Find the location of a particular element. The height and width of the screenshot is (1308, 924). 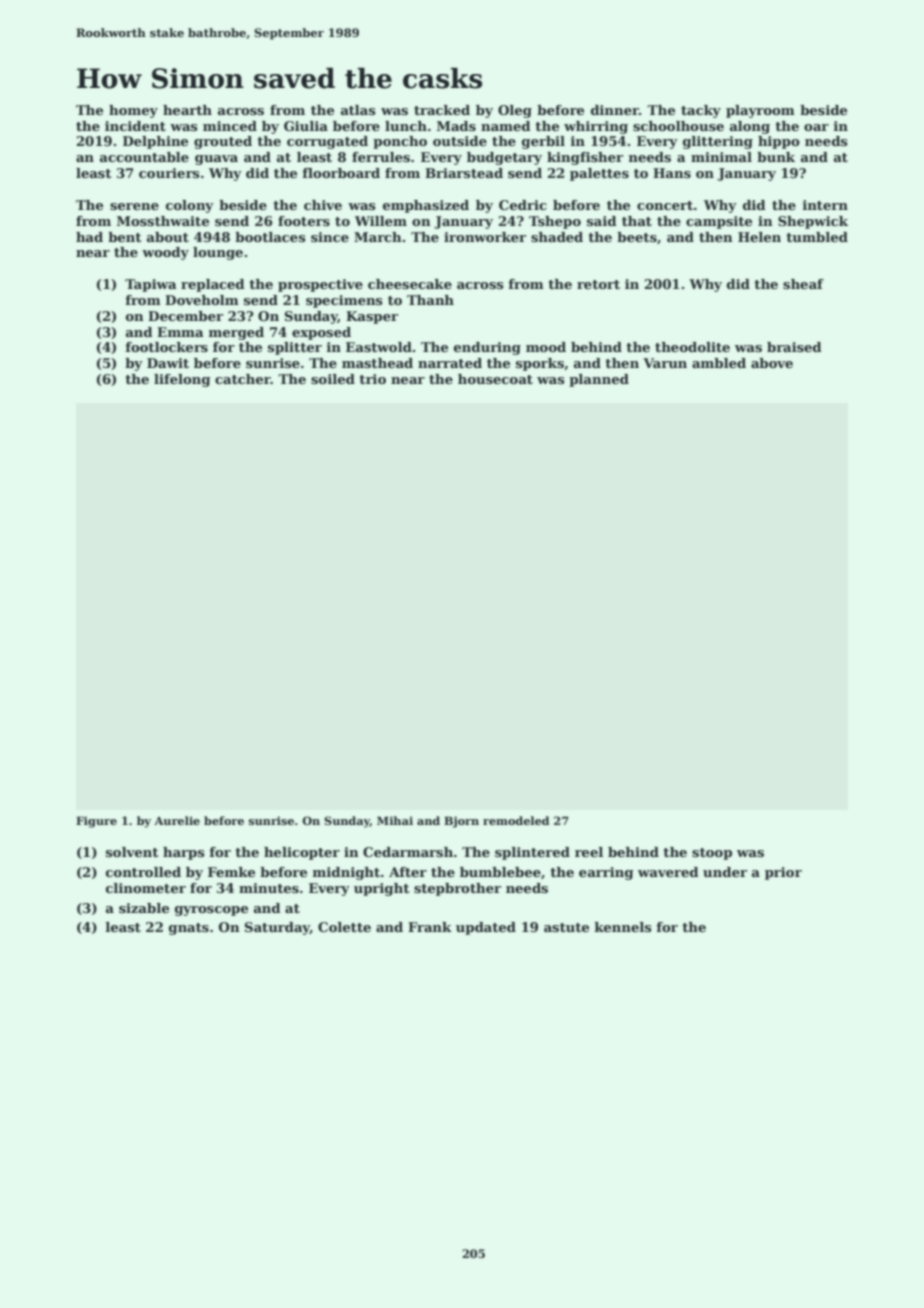

lifelong is located at coordinates (182, 380).
